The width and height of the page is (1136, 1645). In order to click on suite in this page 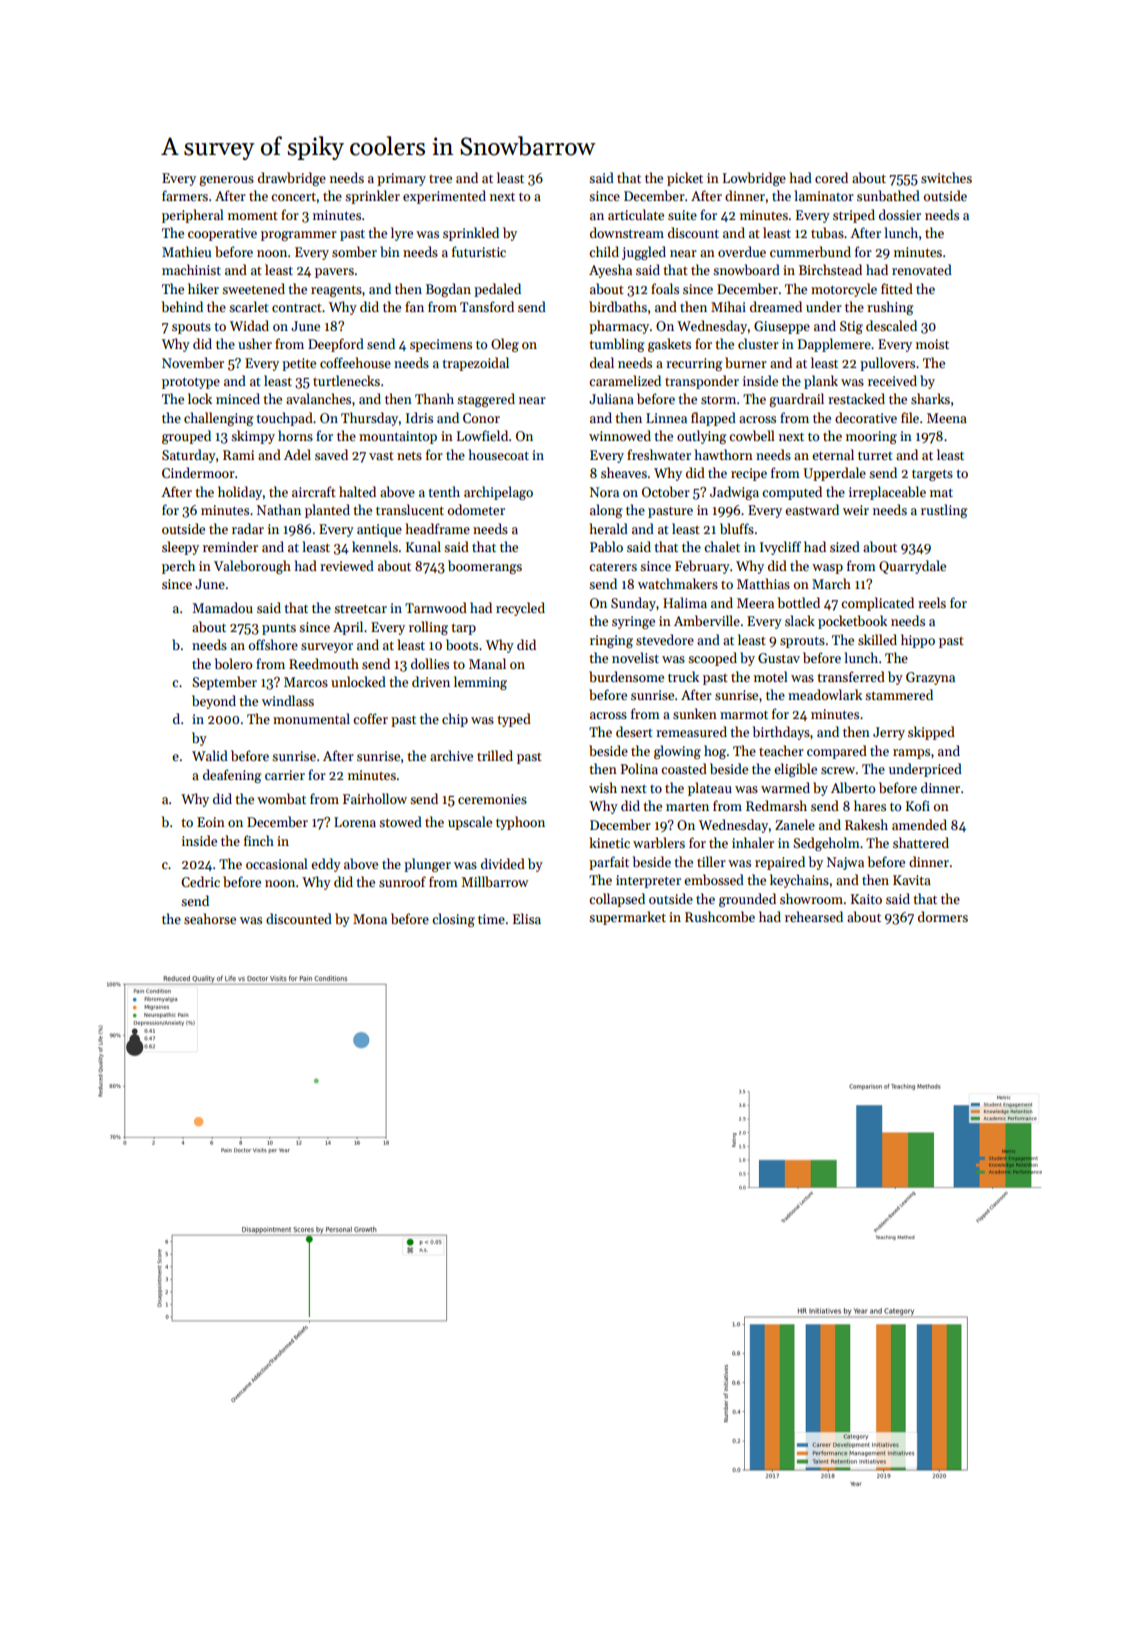, I will do `click(682, 215)`.
